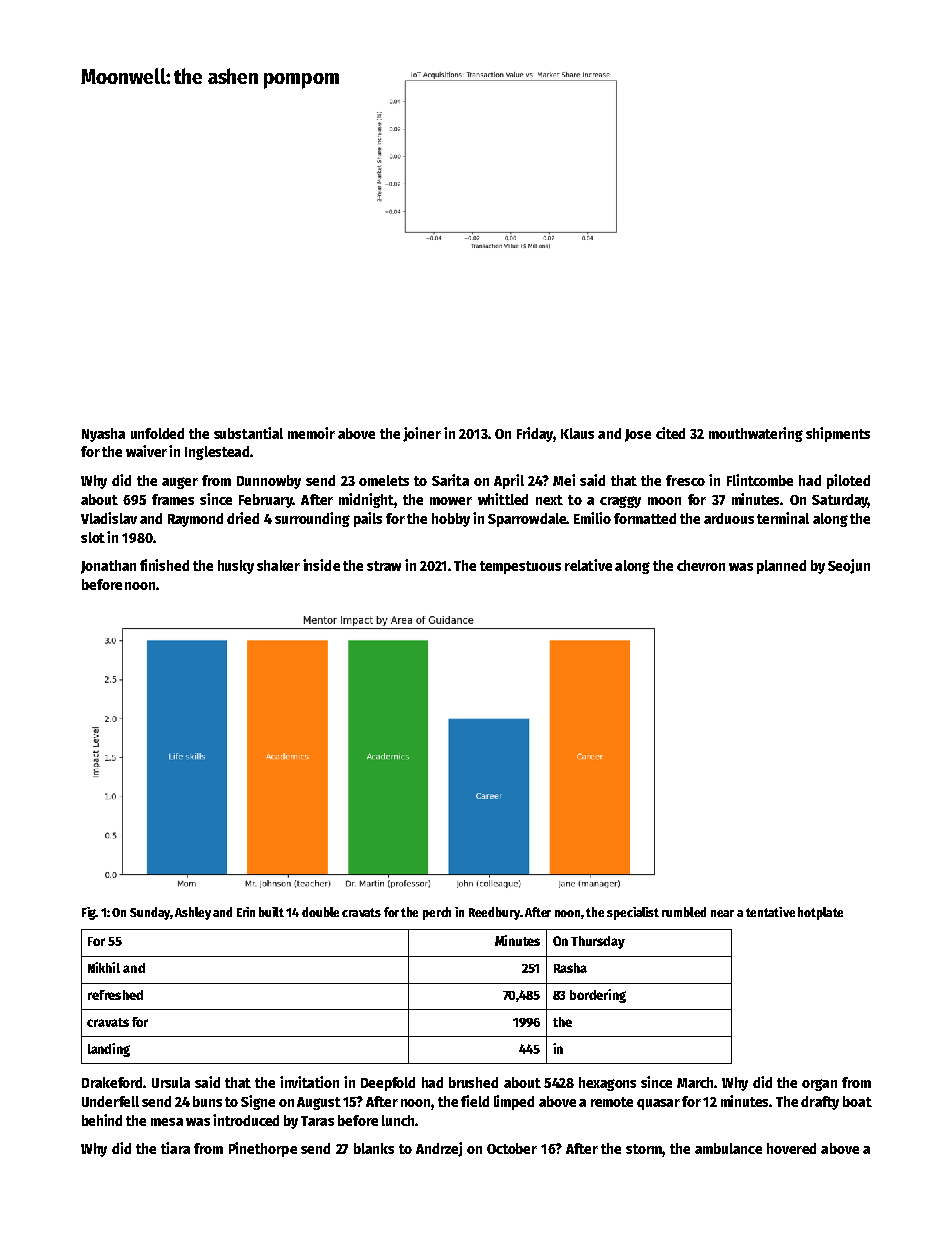  Describe the element at coordinates (175, 1148) in the page. I see `tiara` at that location.
